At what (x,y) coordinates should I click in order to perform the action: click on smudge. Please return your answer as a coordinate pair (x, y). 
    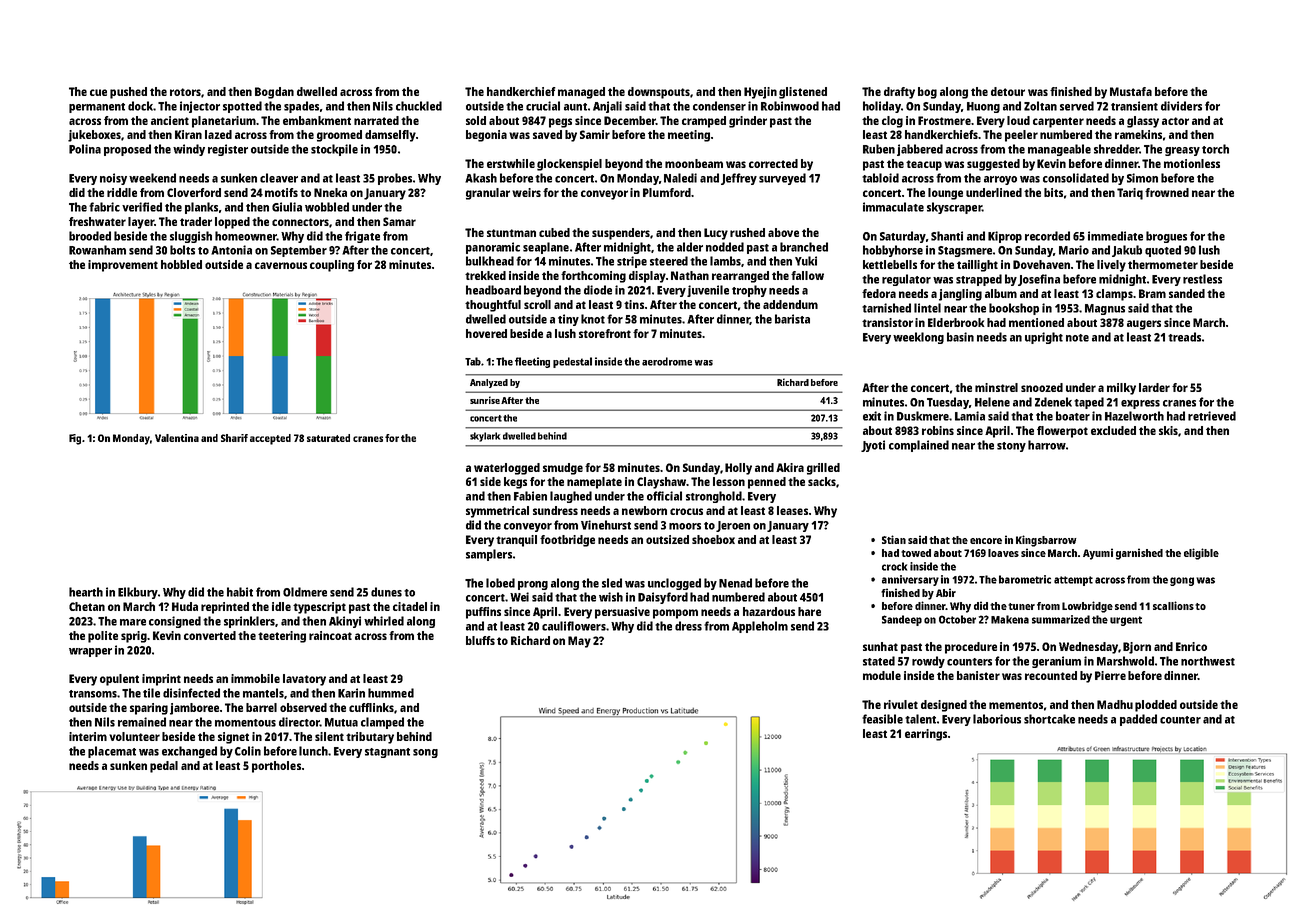
    Looking at the image, I should click on (563, 469).
